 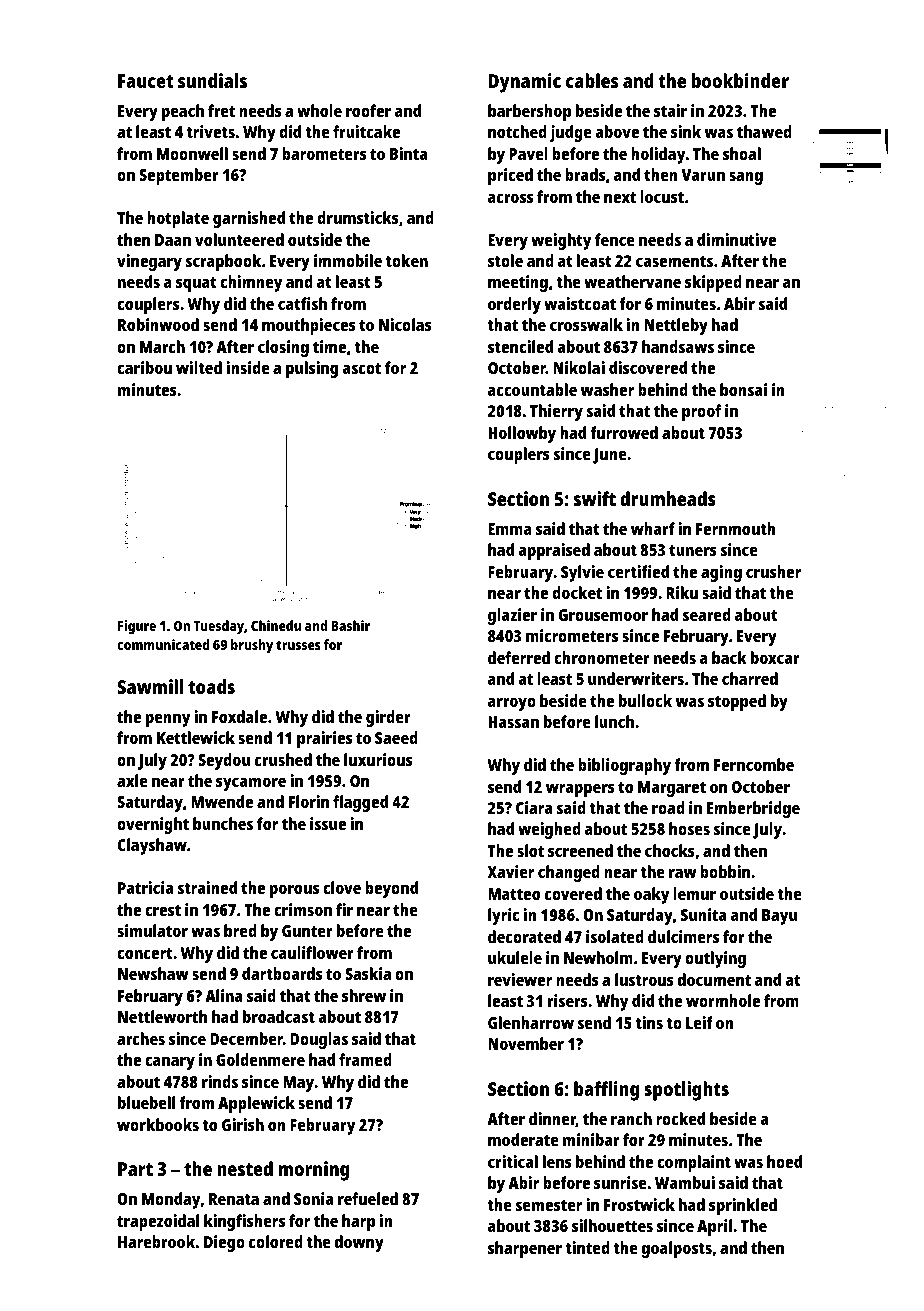 I want to click on vinegary, so click(x=149, y=262).
